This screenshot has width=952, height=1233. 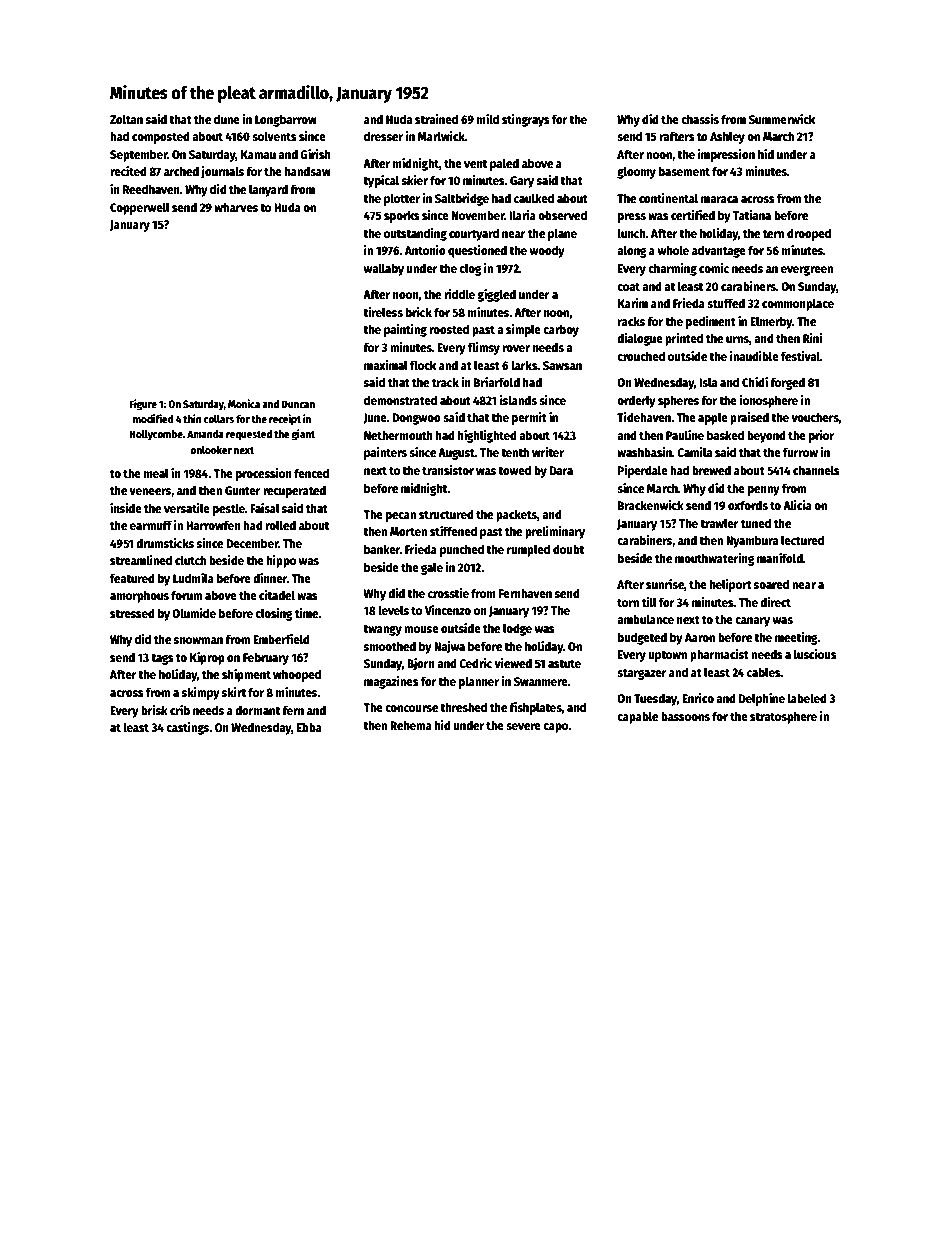 What do you see at coordinates (386, 365) in the screenshot?
I see `maximal` at bounding box center [386, 365].
